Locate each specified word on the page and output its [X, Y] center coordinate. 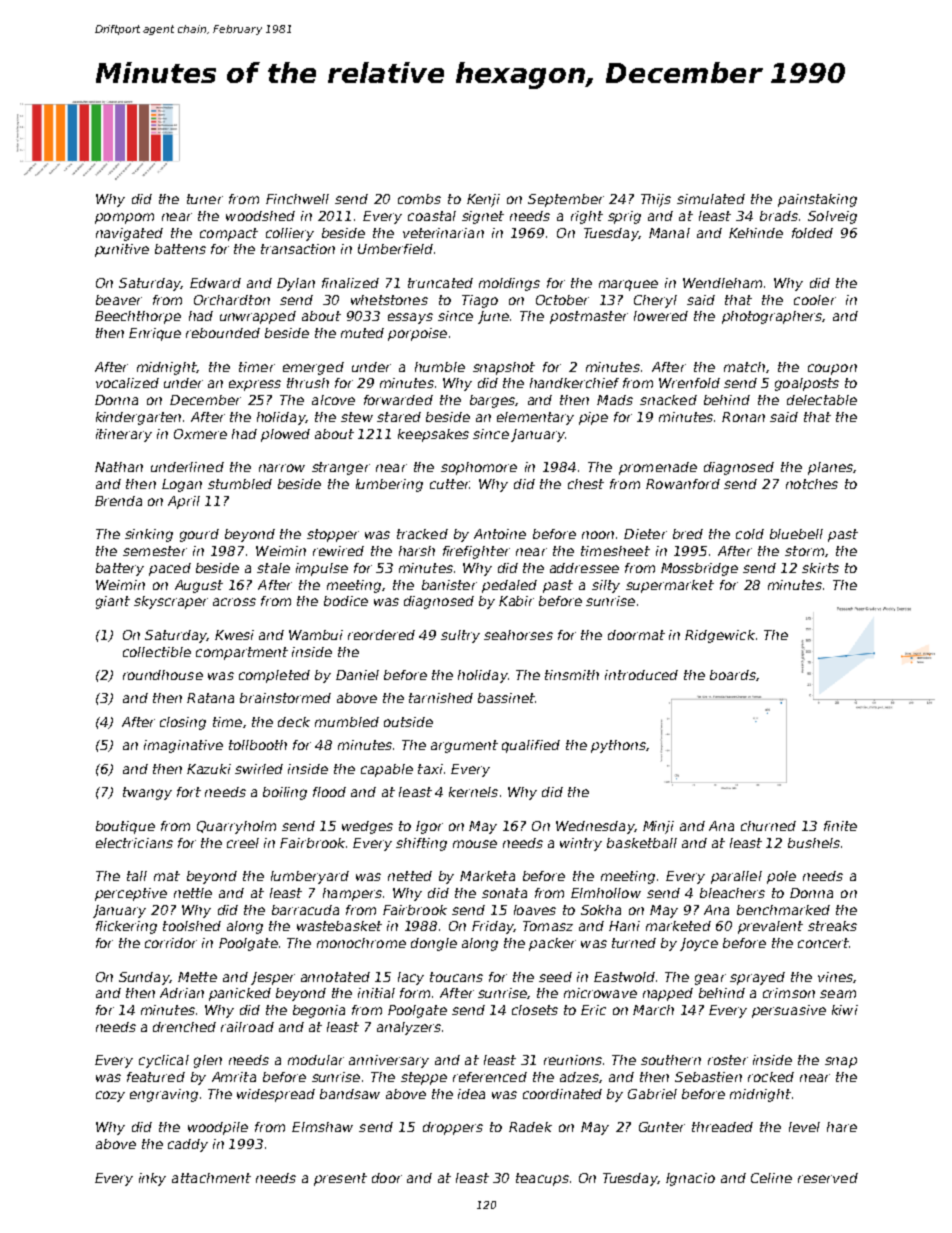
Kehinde [756, 233]
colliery [290, 234]
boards [733, 675]
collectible [157, 652]
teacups [542, 1179]
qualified [531, 746]
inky [152, 1179]
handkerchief [574, 383]
